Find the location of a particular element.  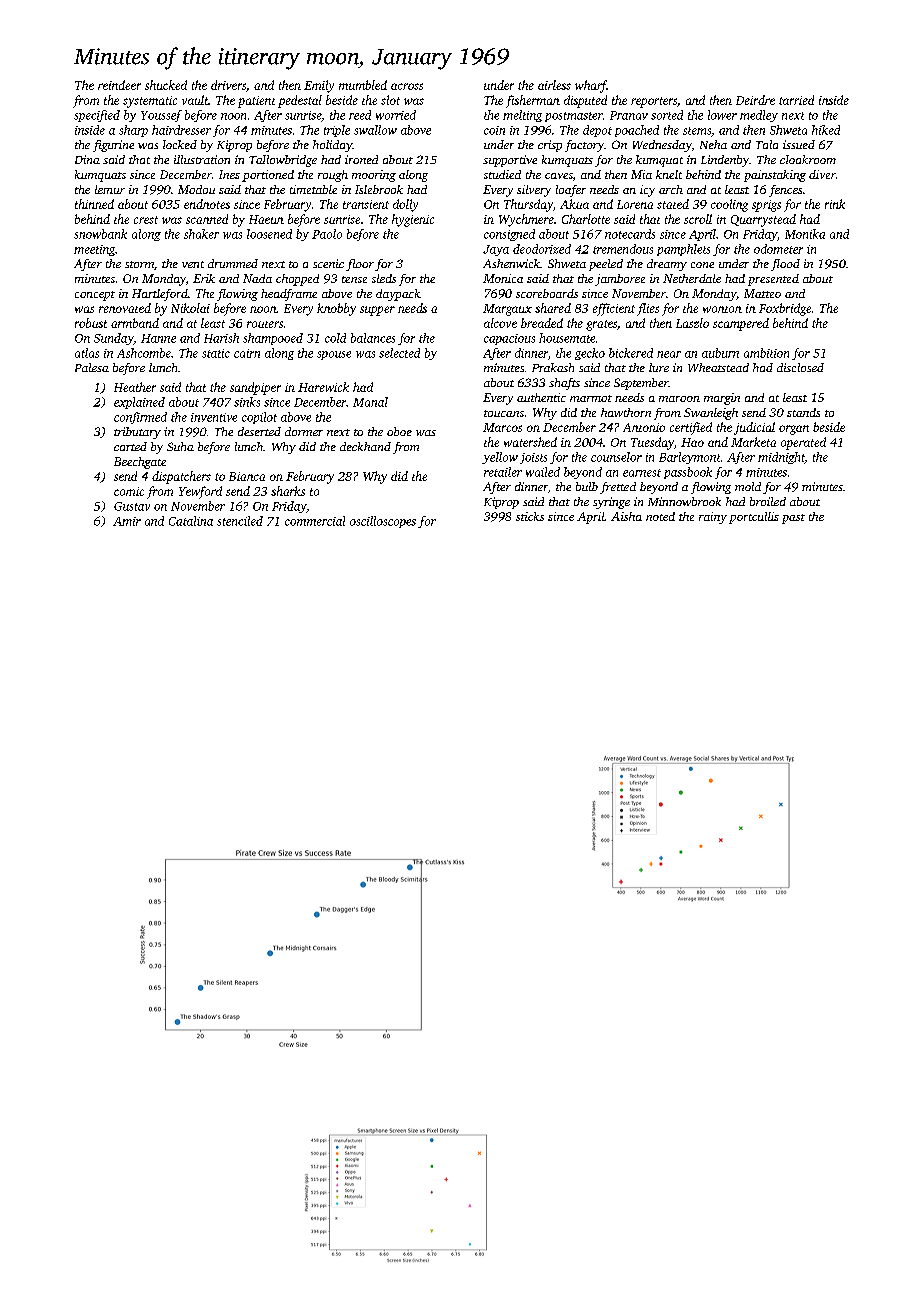

capacious is located at coordinates (509, 339).
